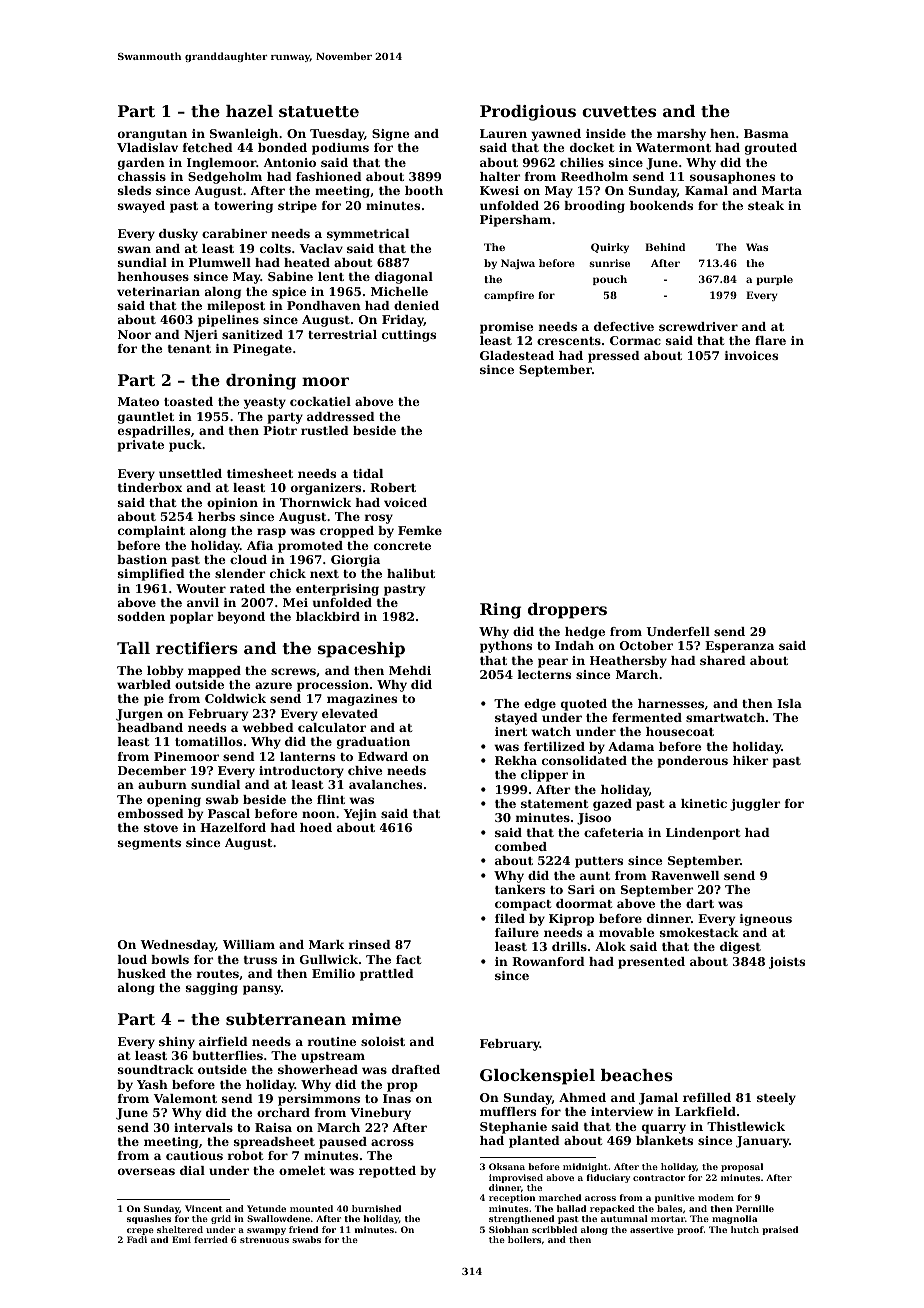  What do you see at coordinates (416, 305) in the screenshot?
I see `denied` at bounding box center [416, 305].
